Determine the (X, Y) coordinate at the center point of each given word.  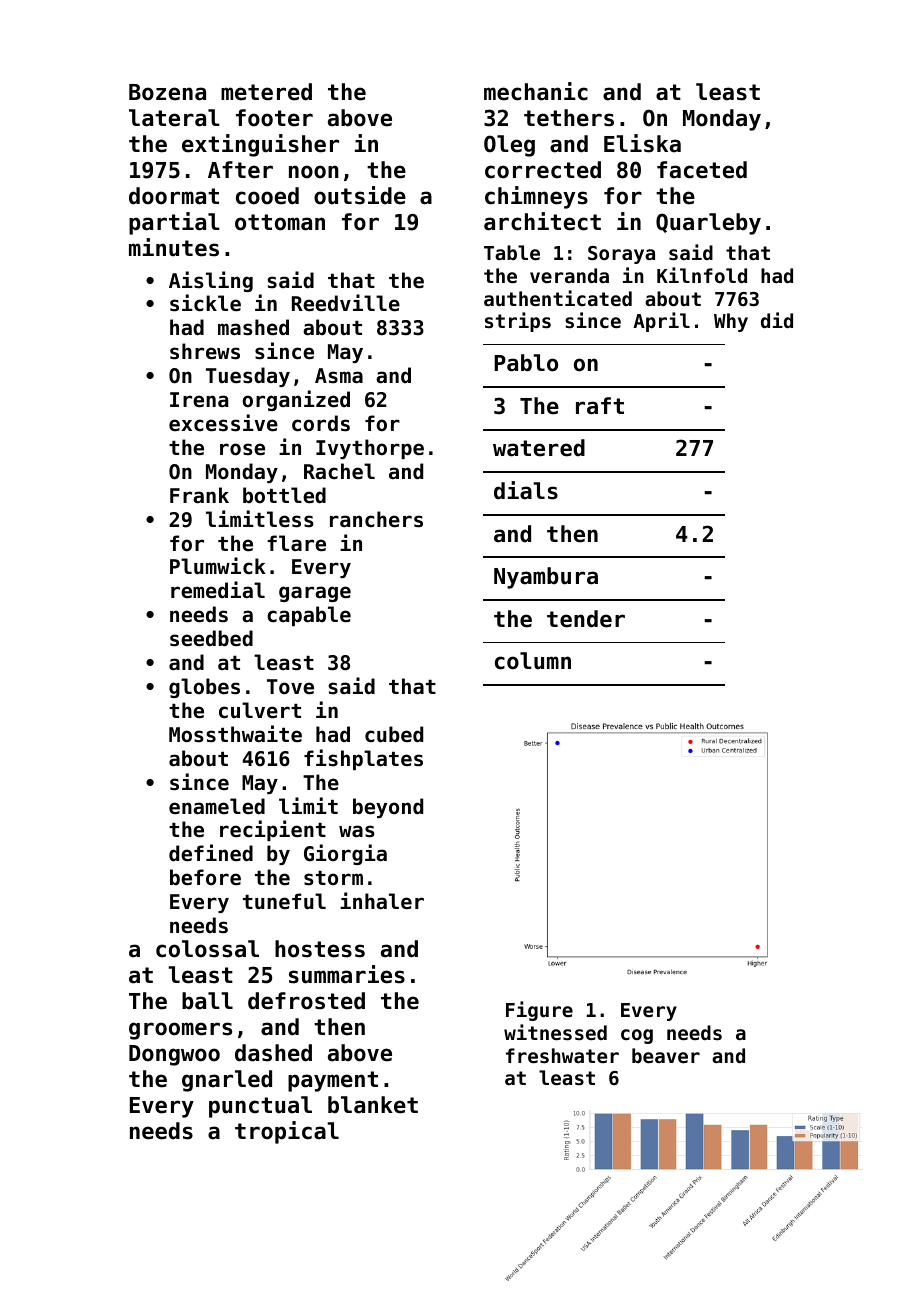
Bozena (167, 92)
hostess (320, 949)
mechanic (536, 91)
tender (586, 619)
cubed (394, 734)
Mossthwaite (235, 734)
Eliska (642, 143)
